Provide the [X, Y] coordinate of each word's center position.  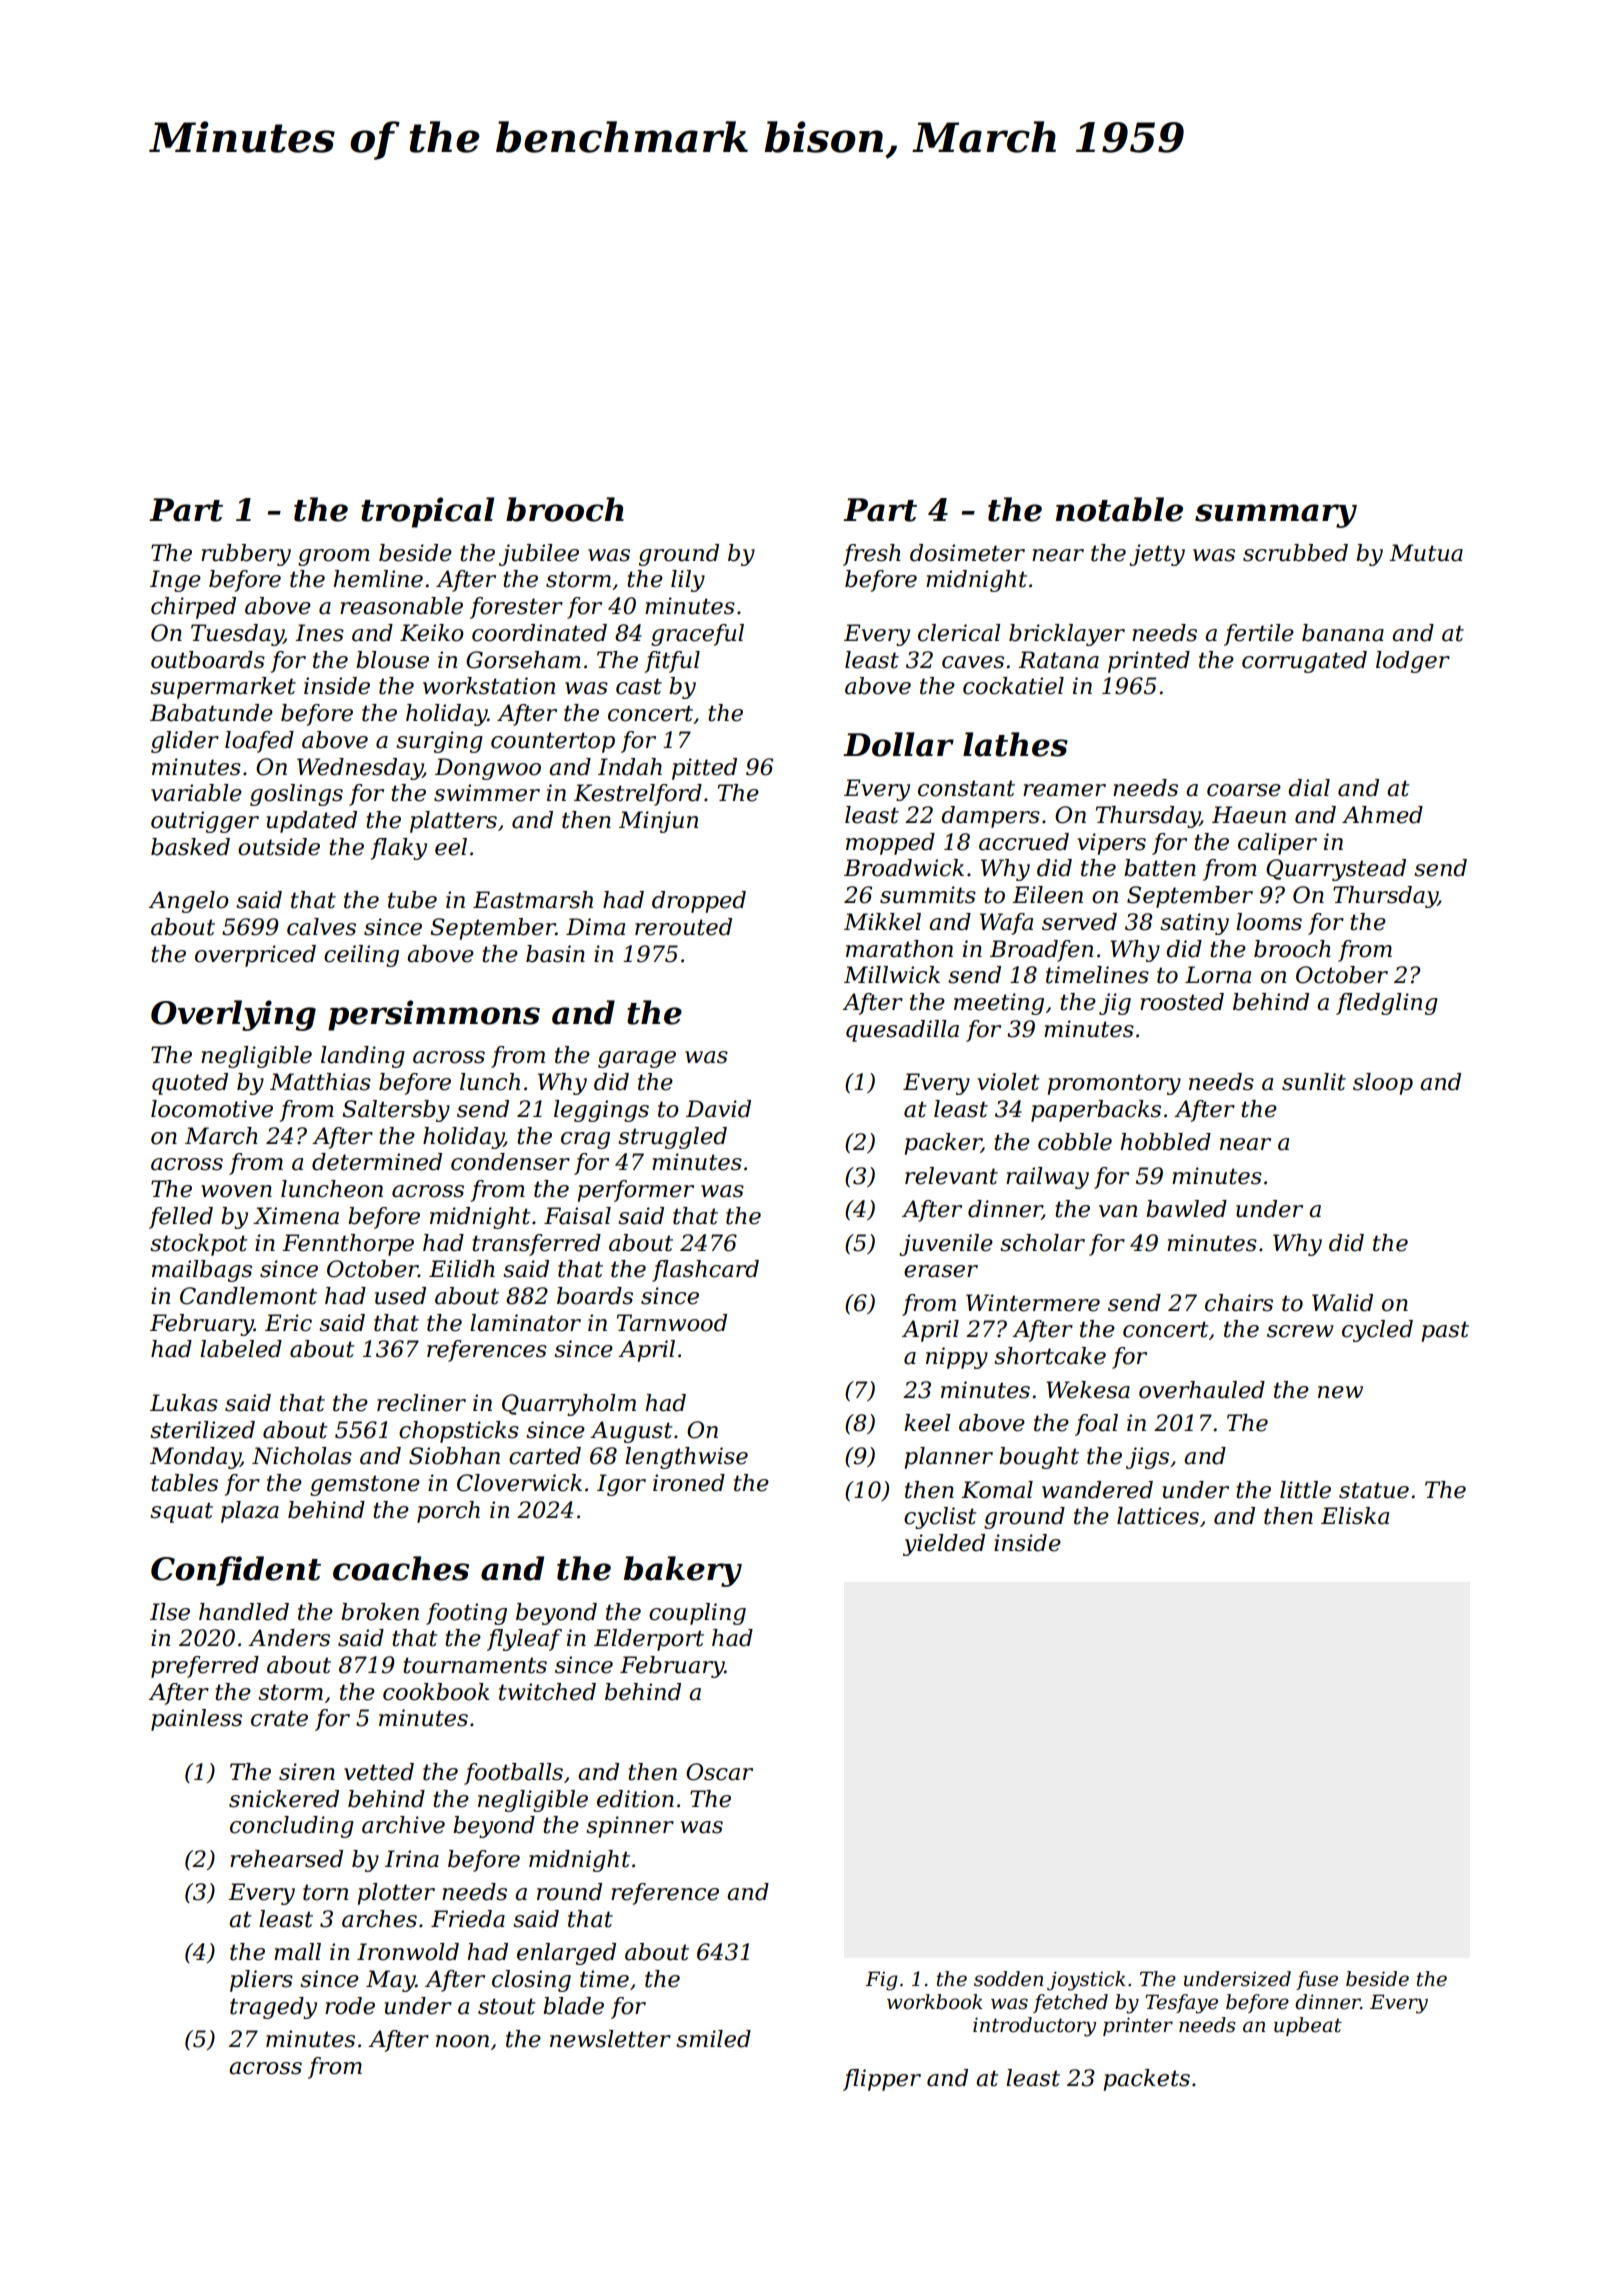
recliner [421, 1403]
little [1305, 1490]
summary [1276, 516]
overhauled [1202, 1390]
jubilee [539, 555]
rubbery [246, 555]
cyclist [940, 1518]
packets [1147, 2080]
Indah [630, 767]
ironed [689, 1483]
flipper [882, 2080]
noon [462, 2041]
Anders [289, 1638]
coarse [1244, 790]
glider [185, 742]
